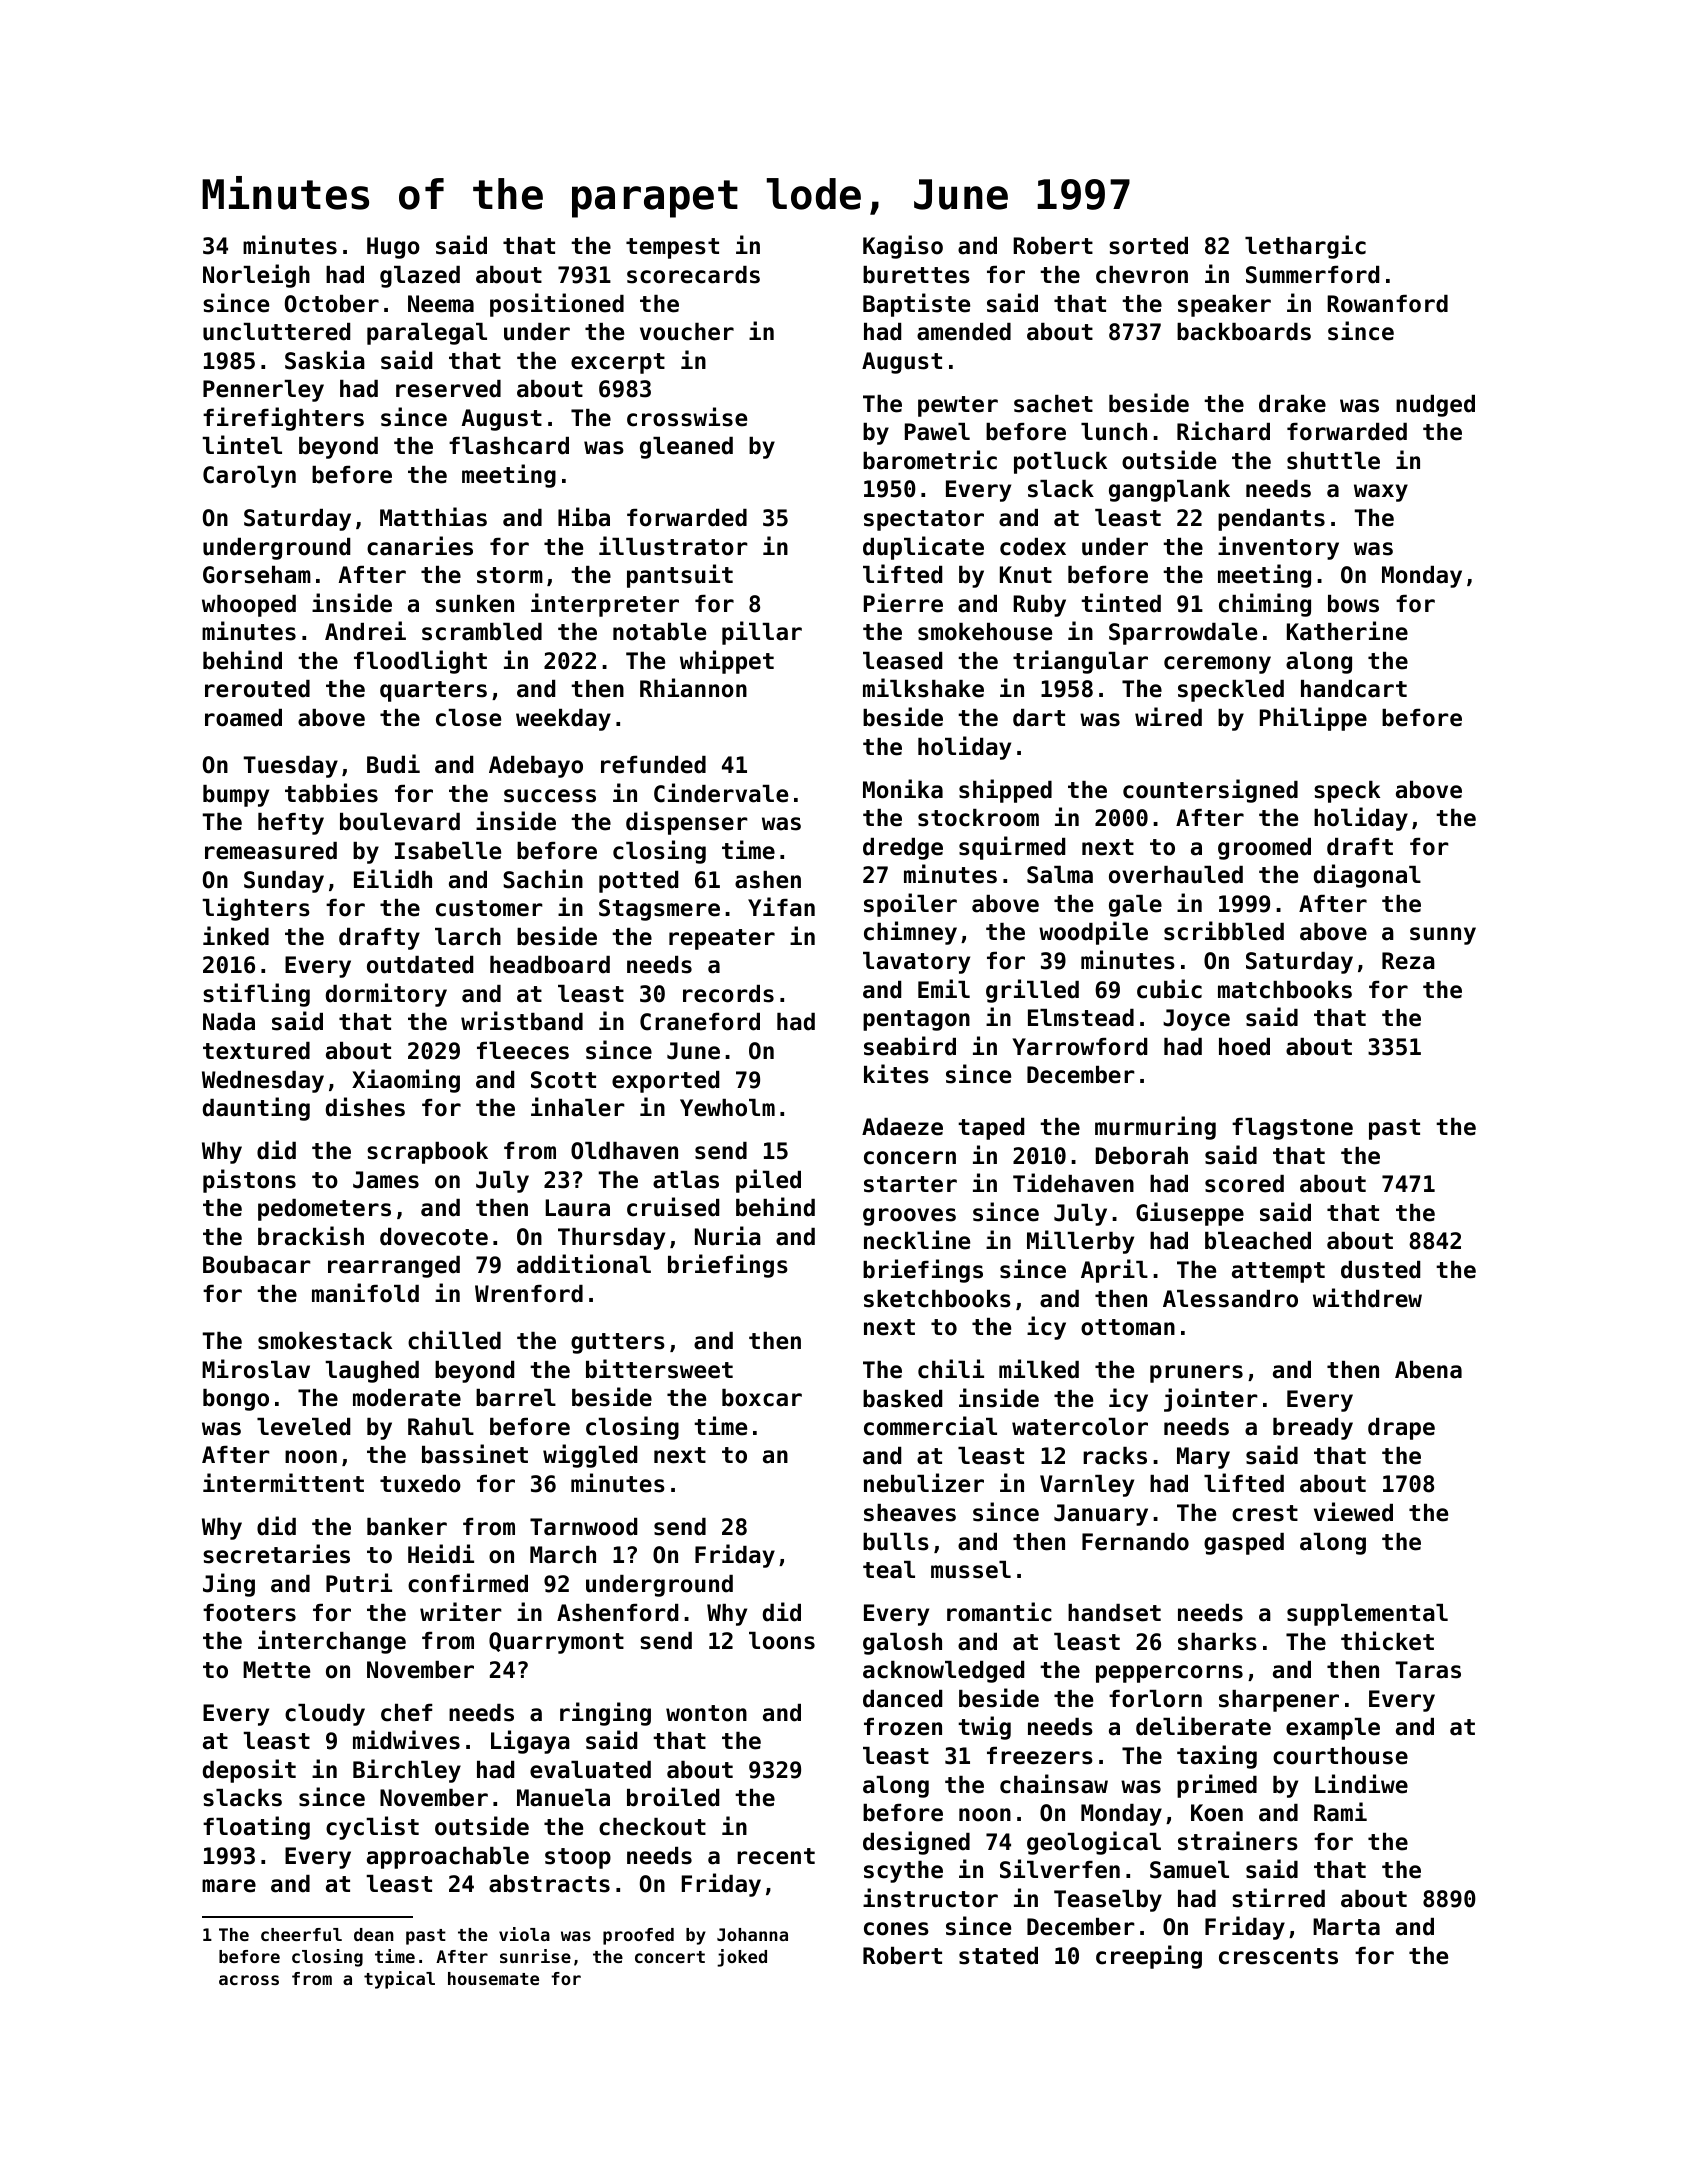 The width and height of the screenshot is (1683, 2178). Describe the element at coordinates (325, 1715) in the screenshot. I see `cloudy` at that location.
